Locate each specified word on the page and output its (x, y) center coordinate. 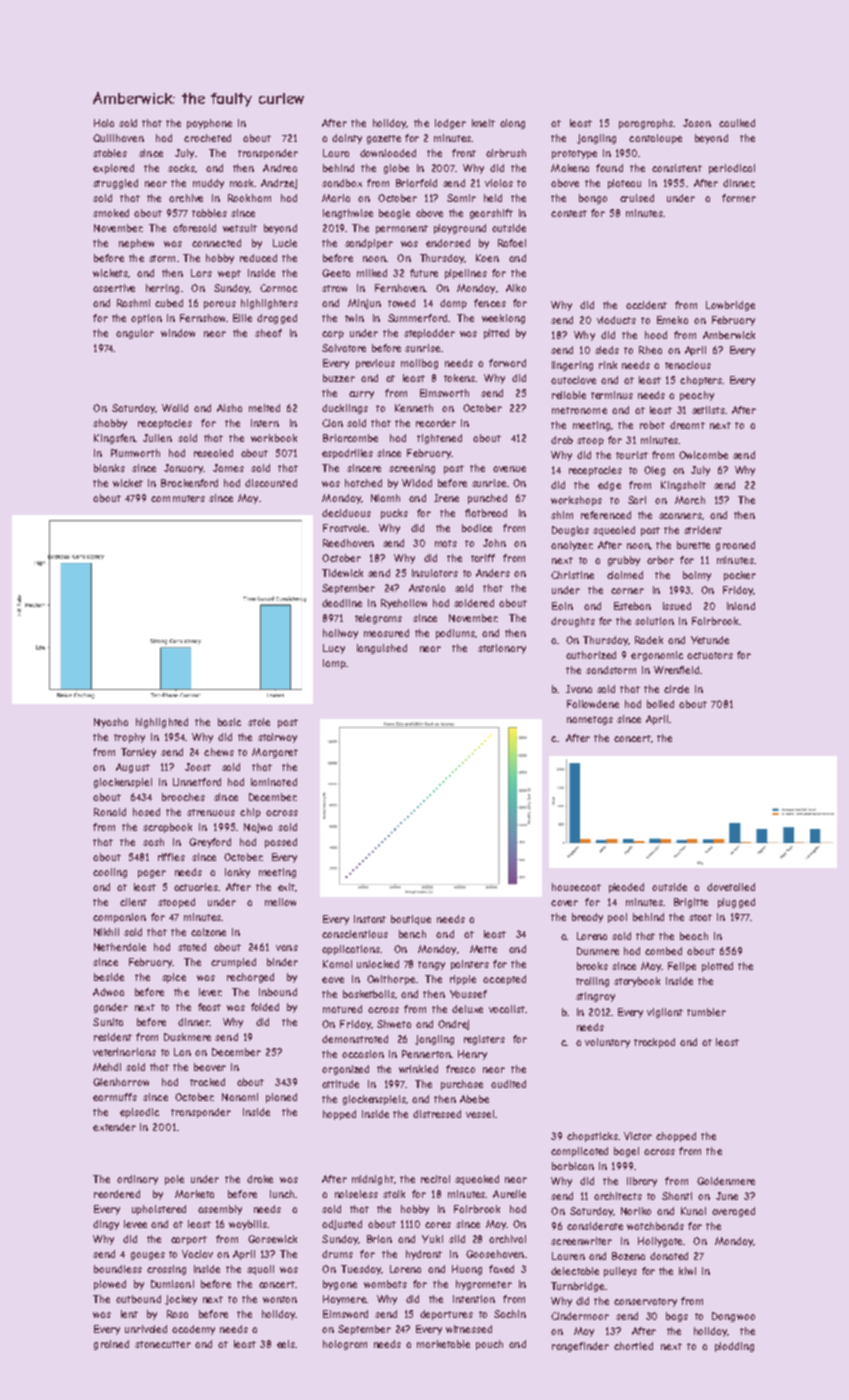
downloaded (388, 153)
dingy (106, 1225)
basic (229, 722)
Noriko (636, 1211)
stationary (502, 649)
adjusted (342, 1225)
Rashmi (133, 303)
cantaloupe (655, 139)
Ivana (579, 689)
